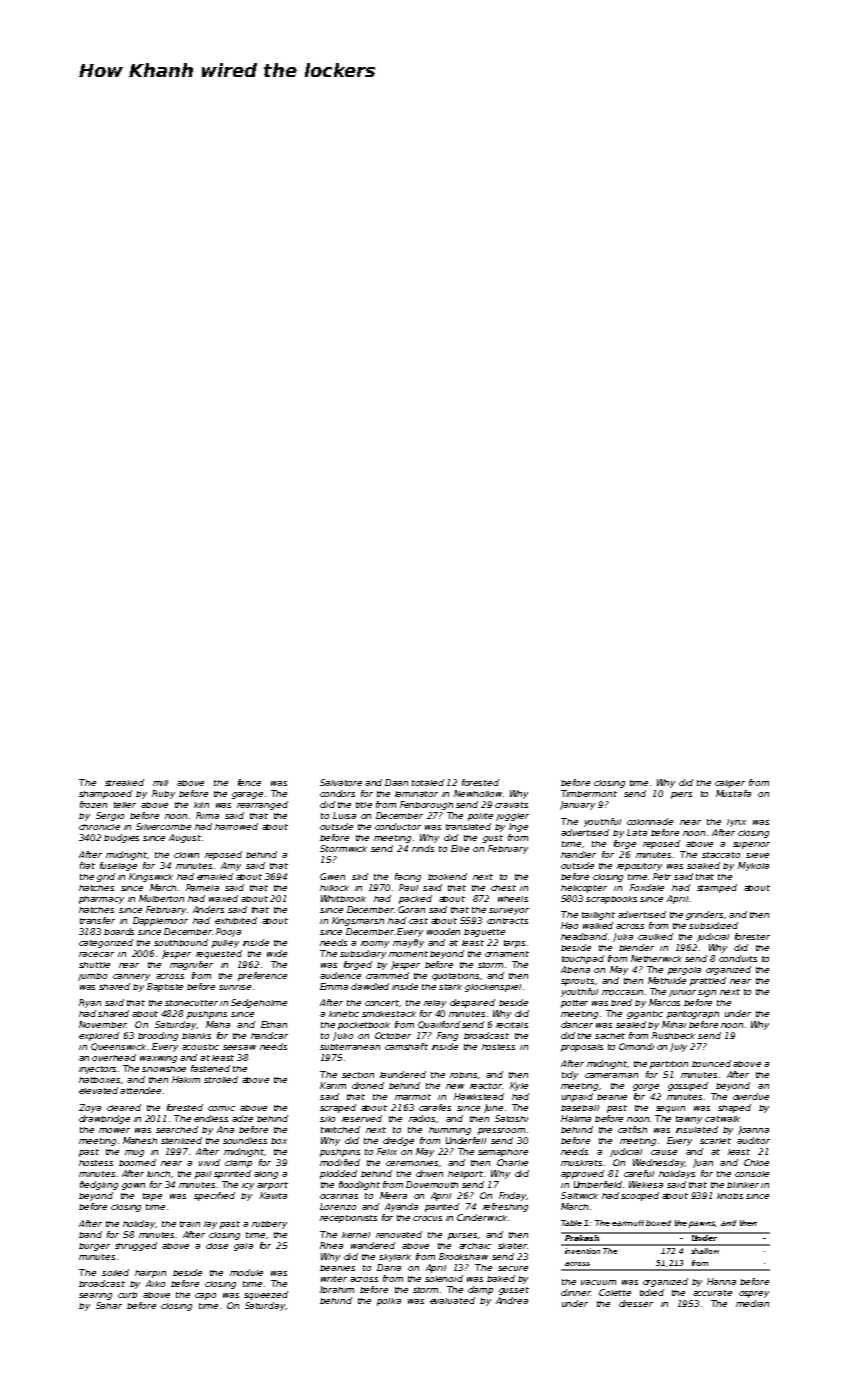 The height and width of the screenshot is (1400, 849). I want to click on Sahar, so click(109, 1305).
